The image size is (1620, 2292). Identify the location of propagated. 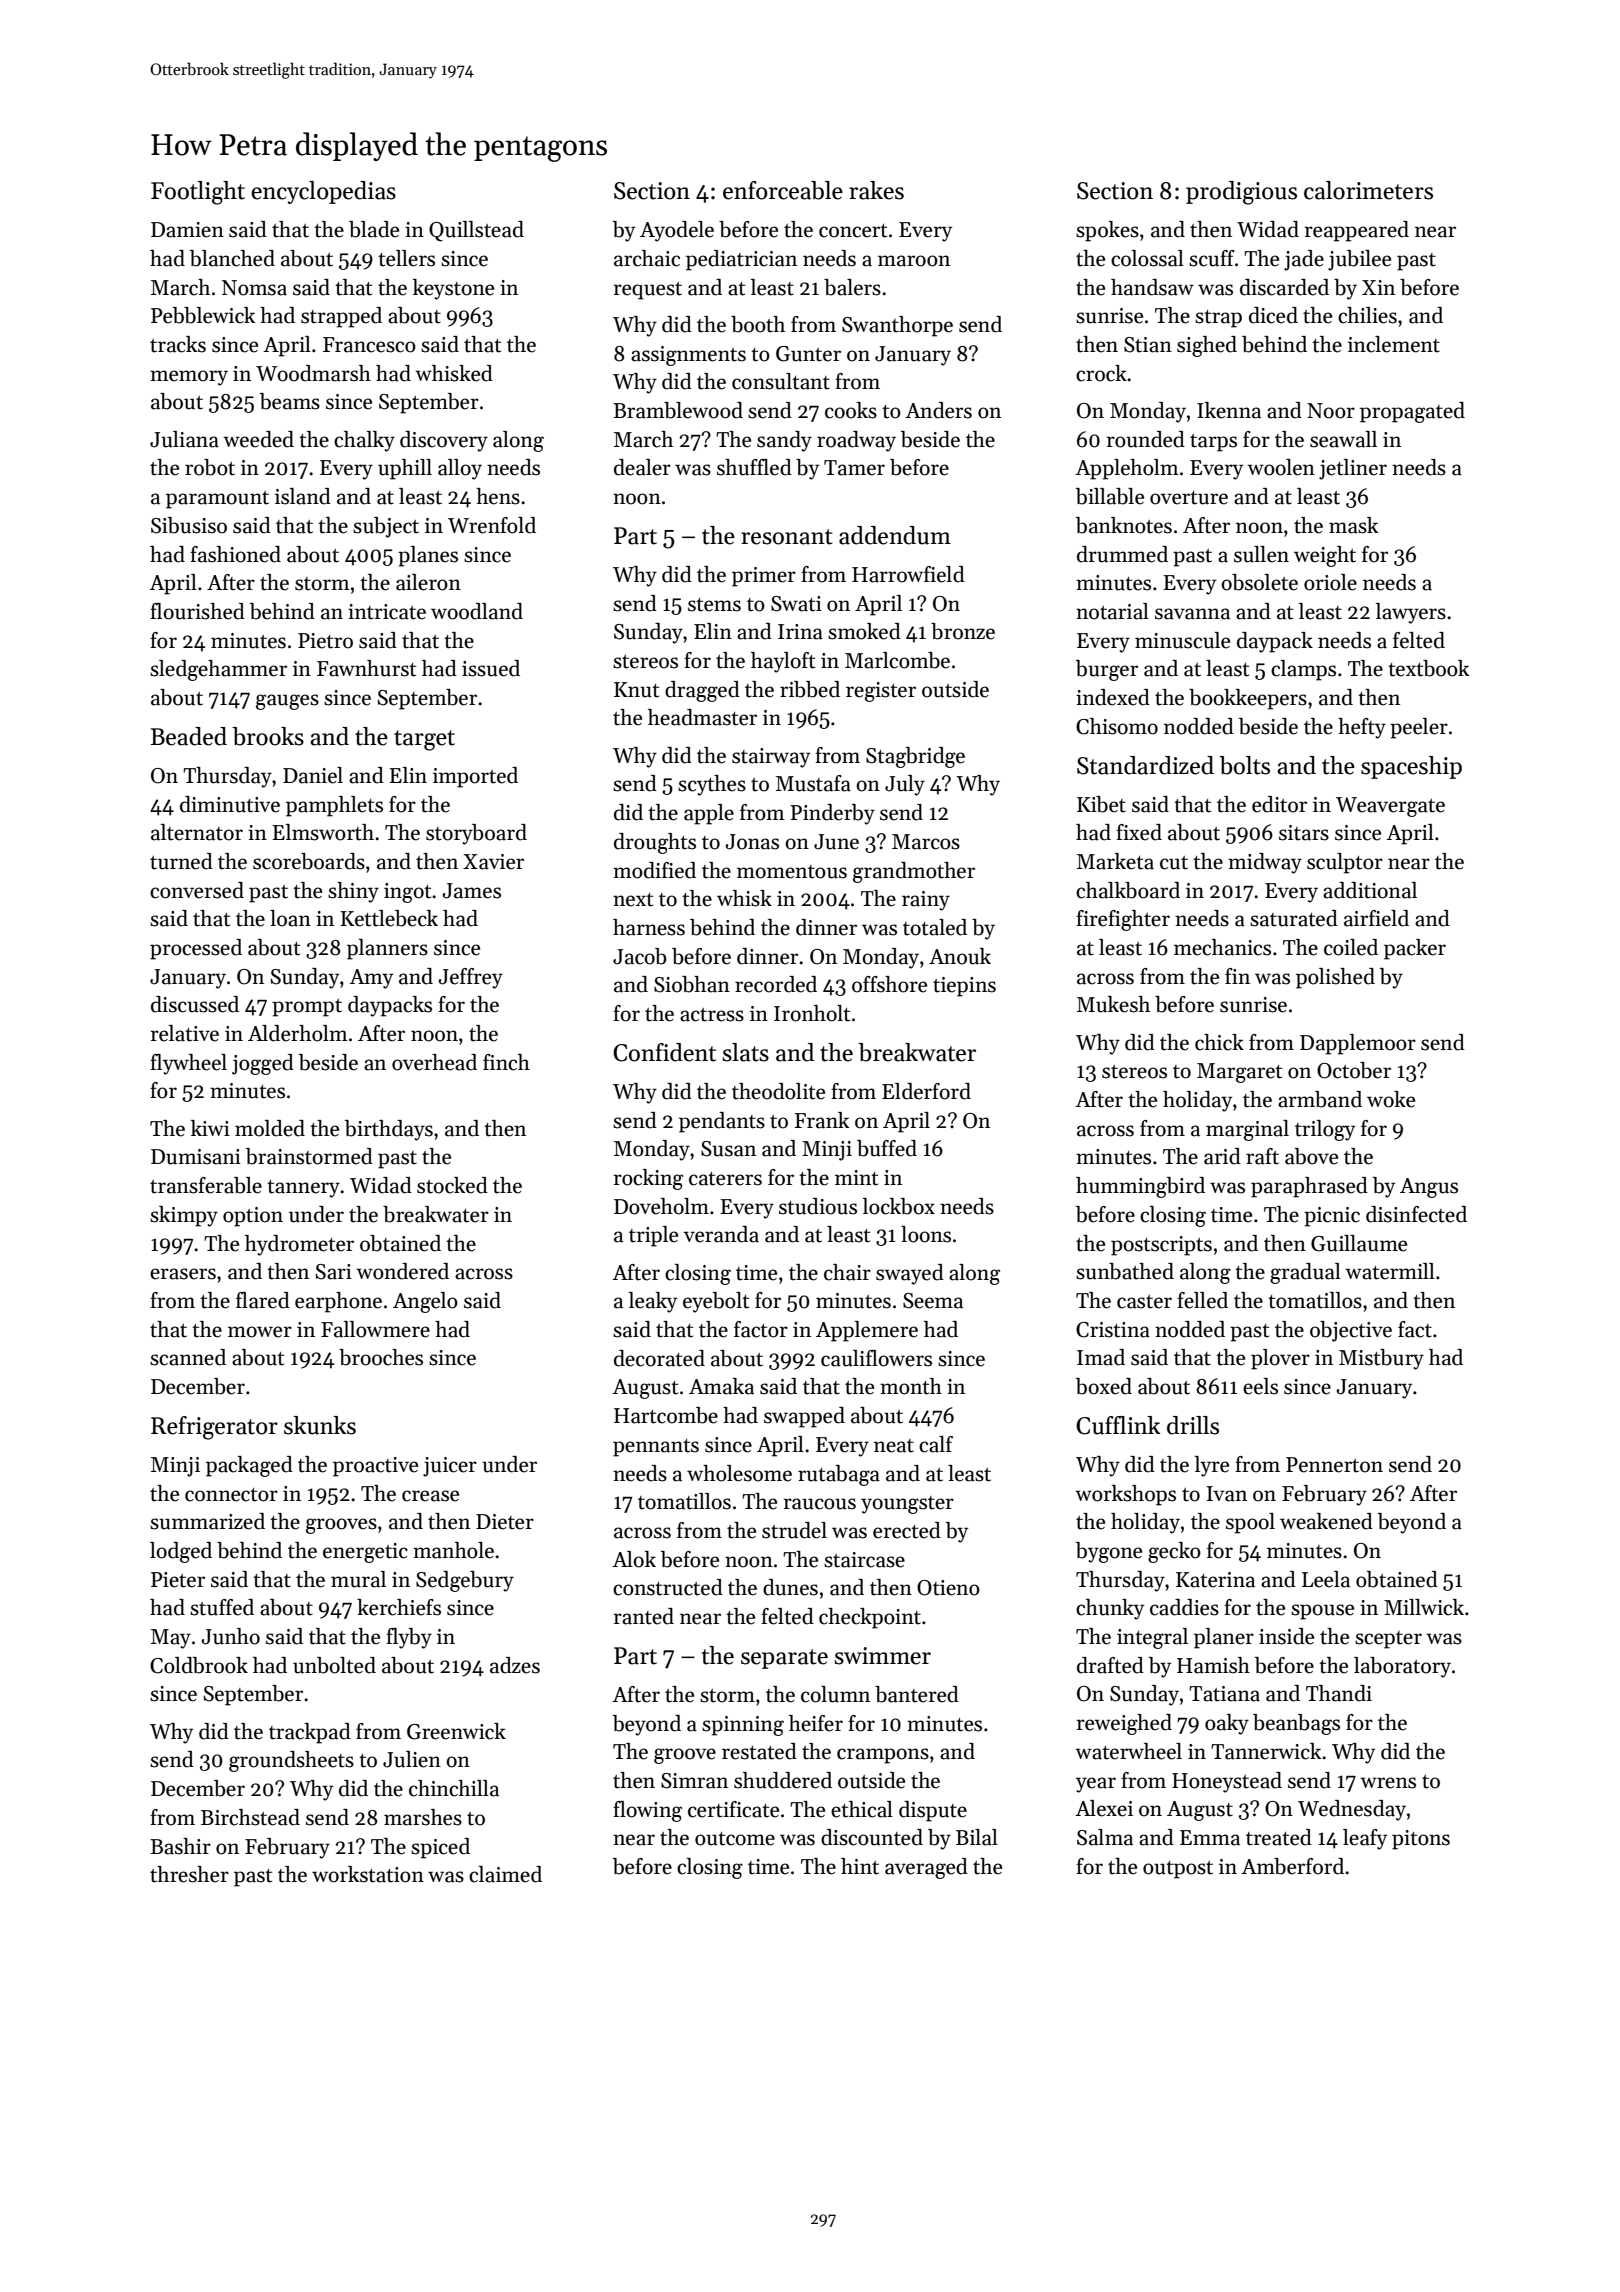
(1412, 412).
